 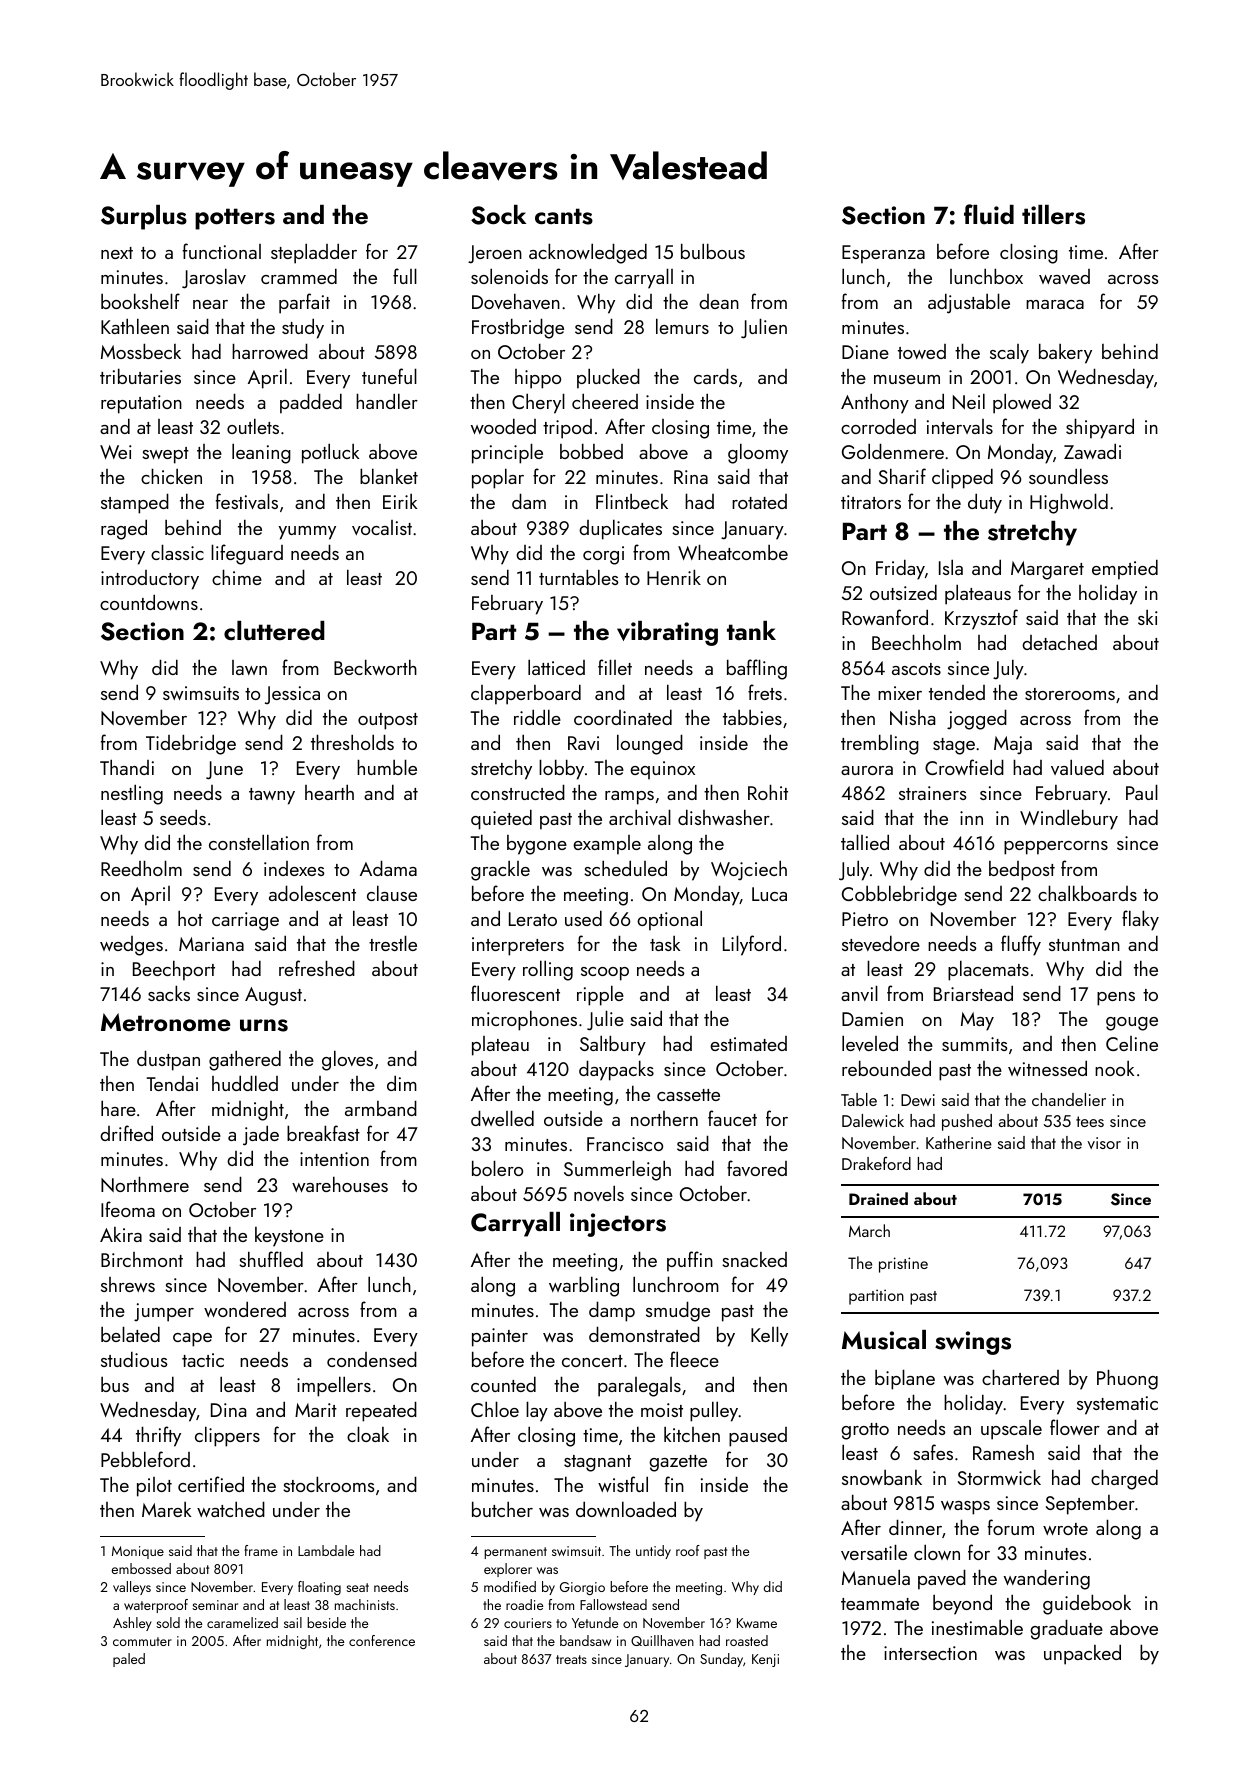 I want to click on Ramesh, so click(x=1003, y=1452).
